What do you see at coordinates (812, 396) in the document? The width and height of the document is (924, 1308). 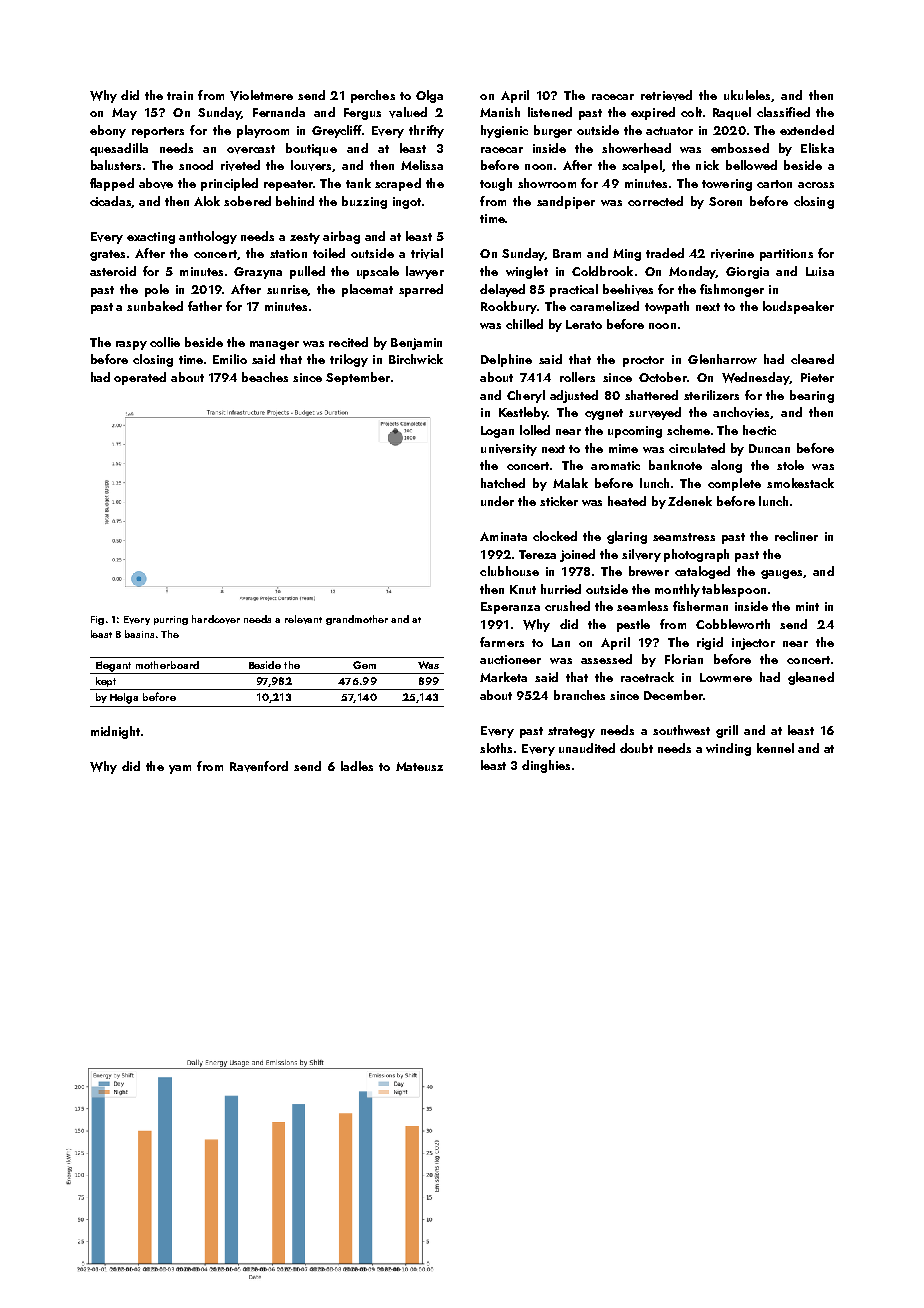 I see `bearing` at bounding box center [812, 396].
